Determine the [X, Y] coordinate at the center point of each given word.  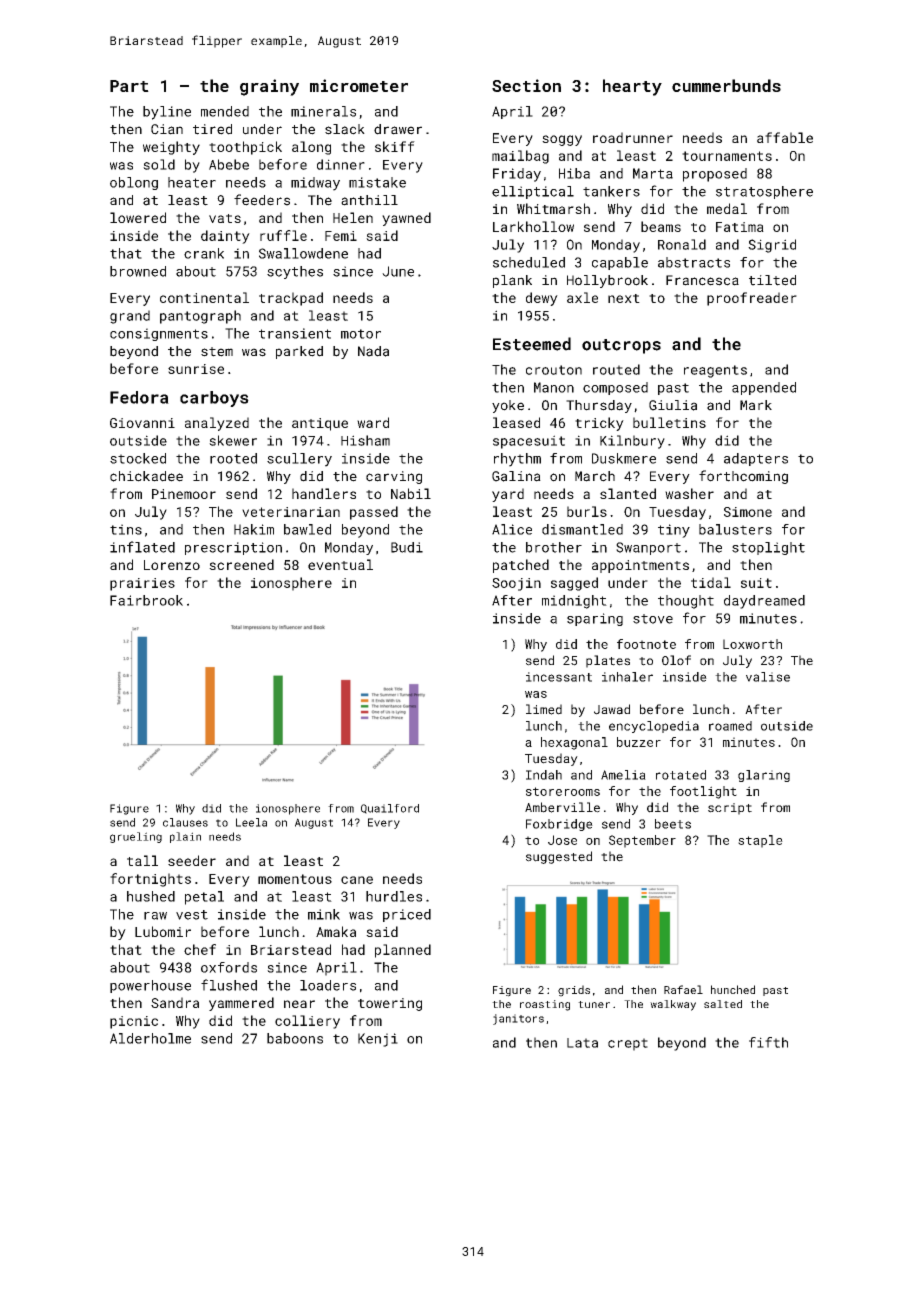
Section [526, 85]
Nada [373, 351]
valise [768, 677]
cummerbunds [726, 85]
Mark [756, 405]
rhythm [517, 460]
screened [241, 564]
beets [673, 824]
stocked [138, 458]
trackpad [291, 299]
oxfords [229, 967]
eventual [340, 564]
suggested [559, 857]
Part [129, 86]
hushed [151, 896]
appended [764, 388]
